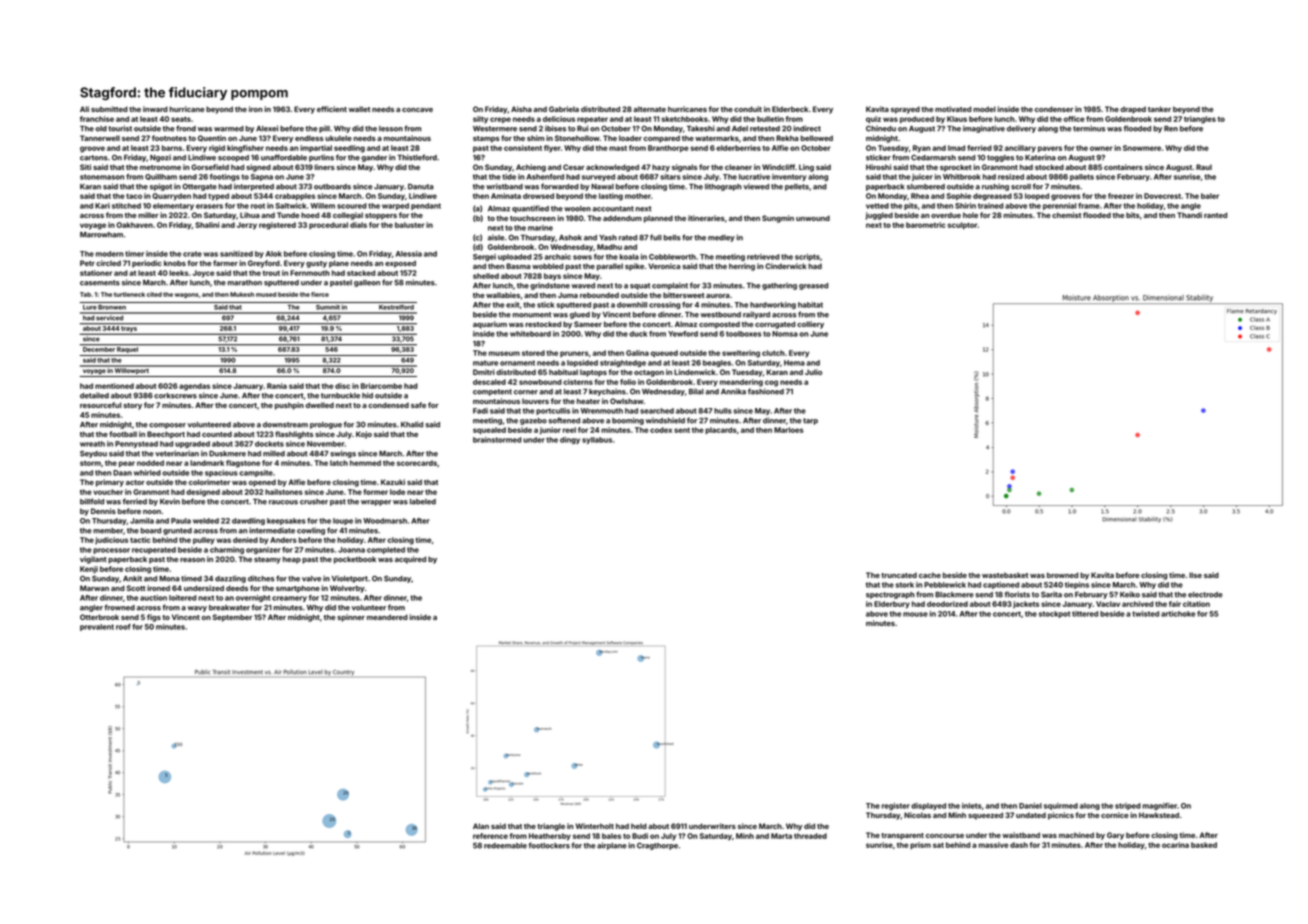  I want to click on tarp, so click(810, 421).
